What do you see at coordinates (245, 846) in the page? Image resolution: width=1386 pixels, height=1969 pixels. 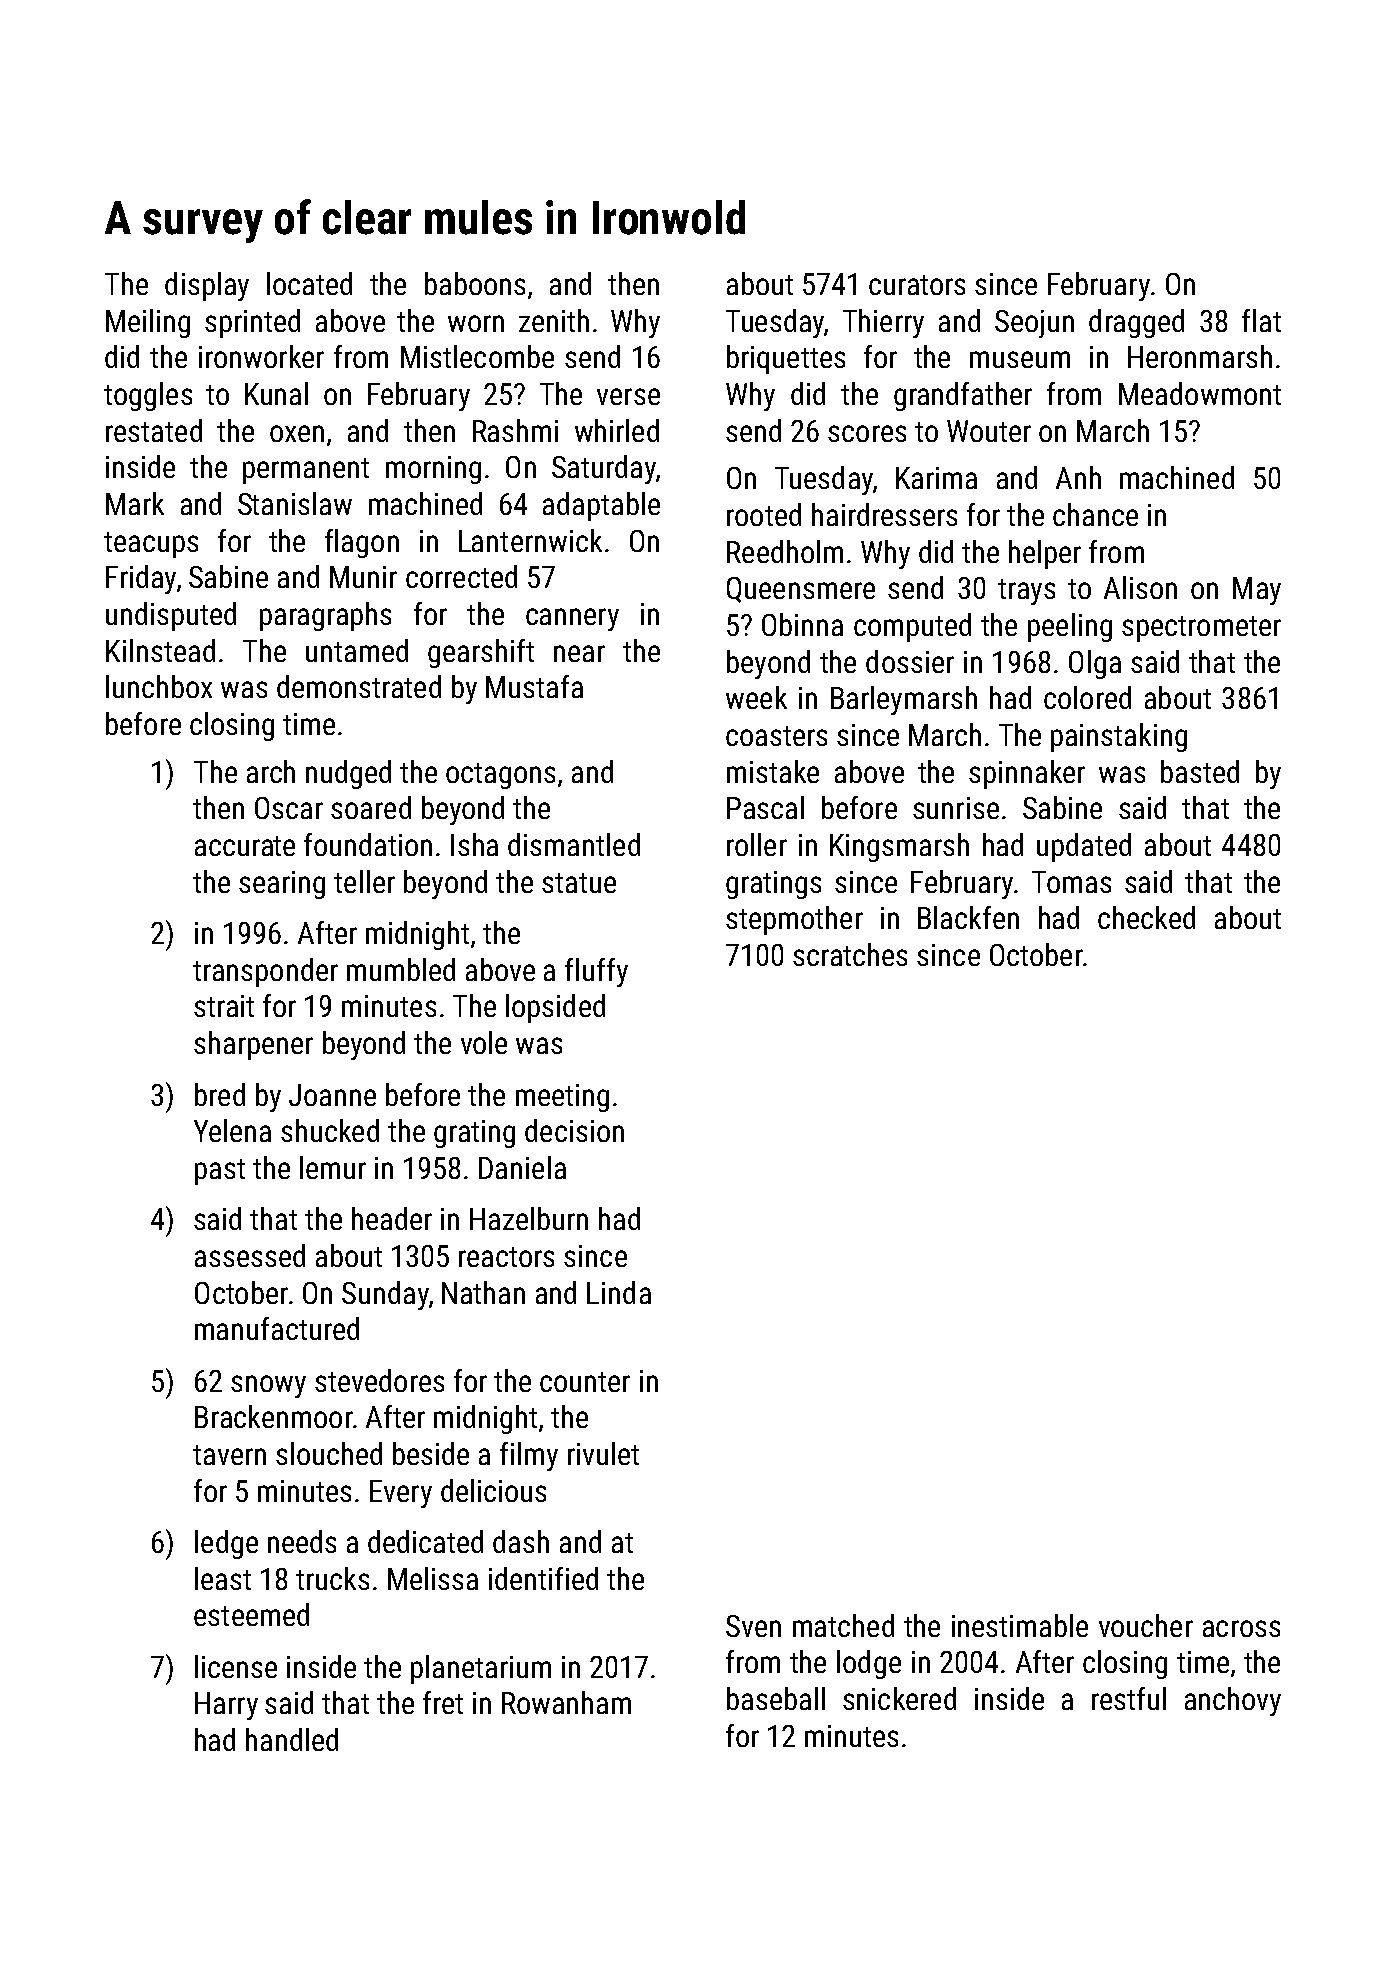 I see `accurate` at bounding box center [245, 846].
